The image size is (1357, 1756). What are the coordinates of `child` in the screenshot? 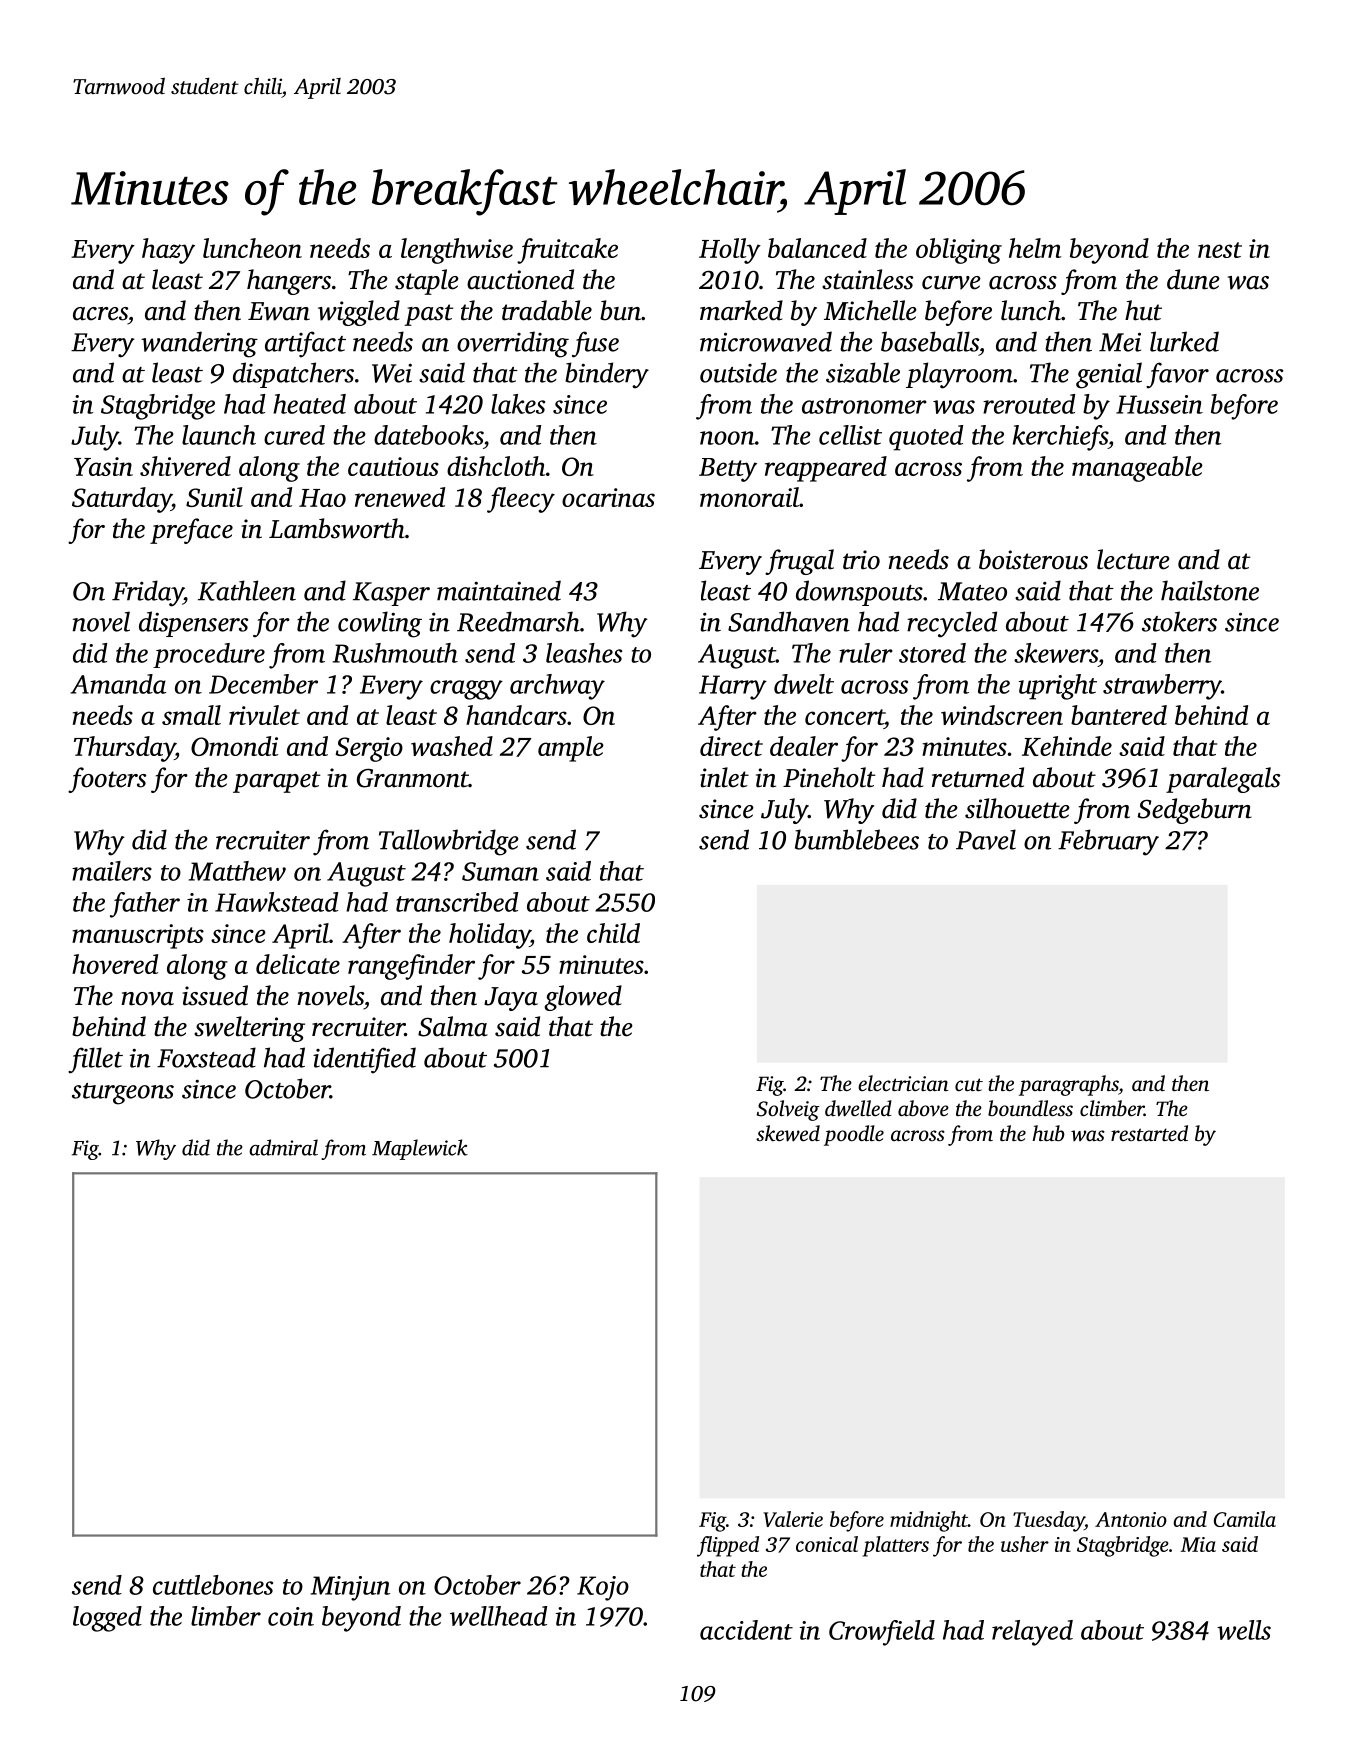 It's located at (613, 933).
